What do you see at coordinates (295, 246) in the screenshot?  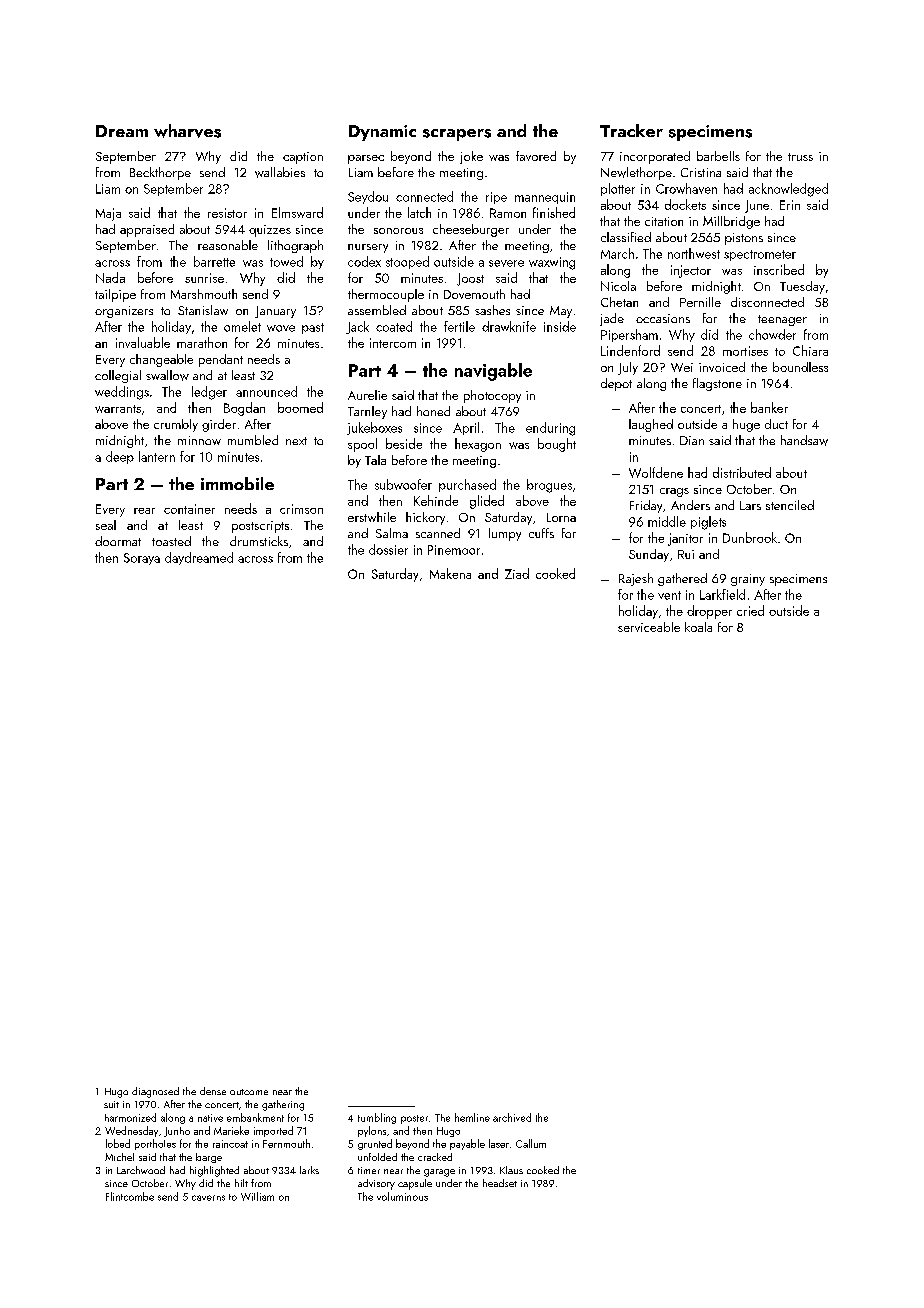 I see `lithograph` at bounding box center [295, 246].
